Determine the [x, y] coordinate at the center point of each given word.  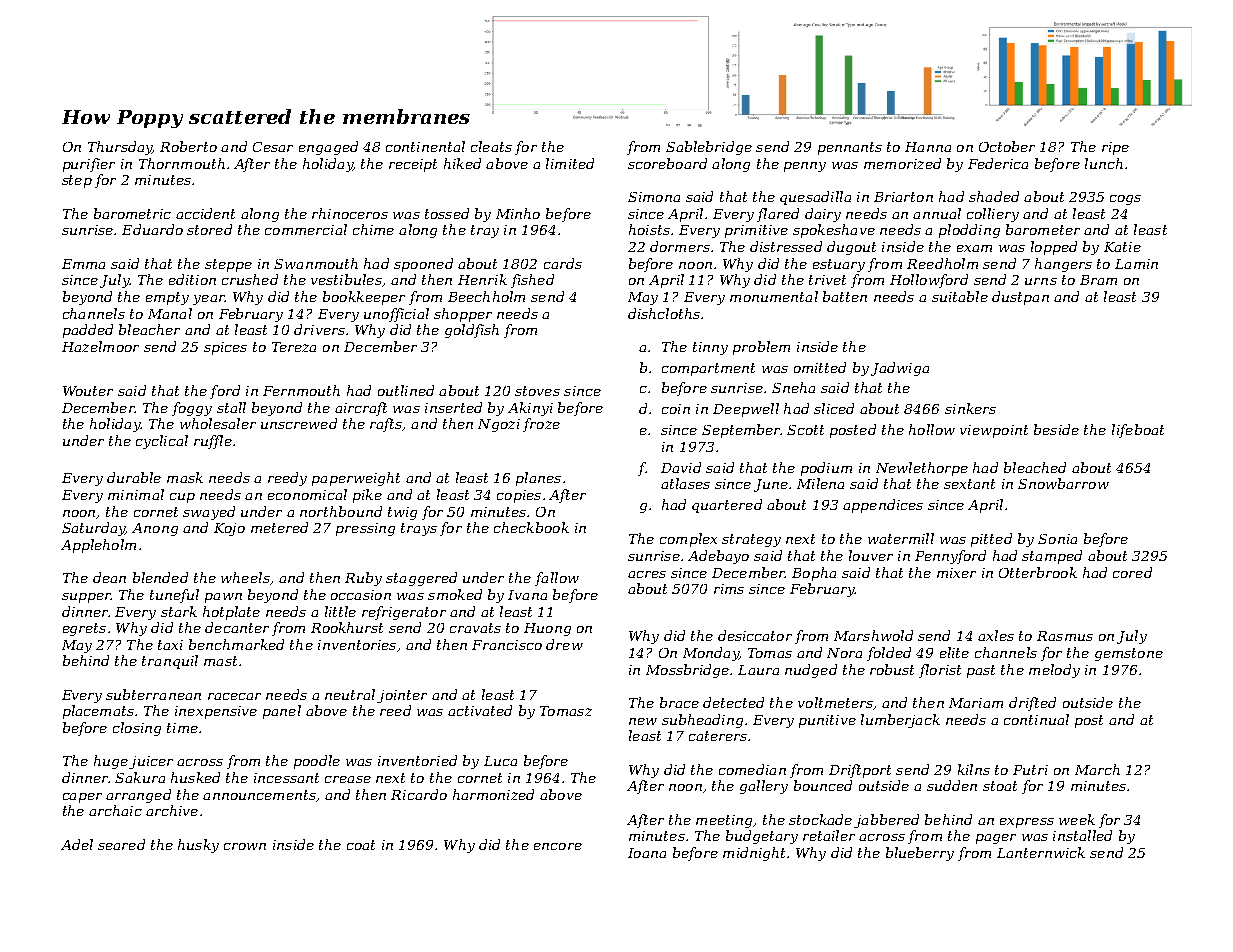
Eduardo [152, 229]
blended [160, 577]
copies [519, 496]
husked [195, 777]
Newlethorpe [922, 469]
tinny [710, 348]
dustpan [1020, 298]
